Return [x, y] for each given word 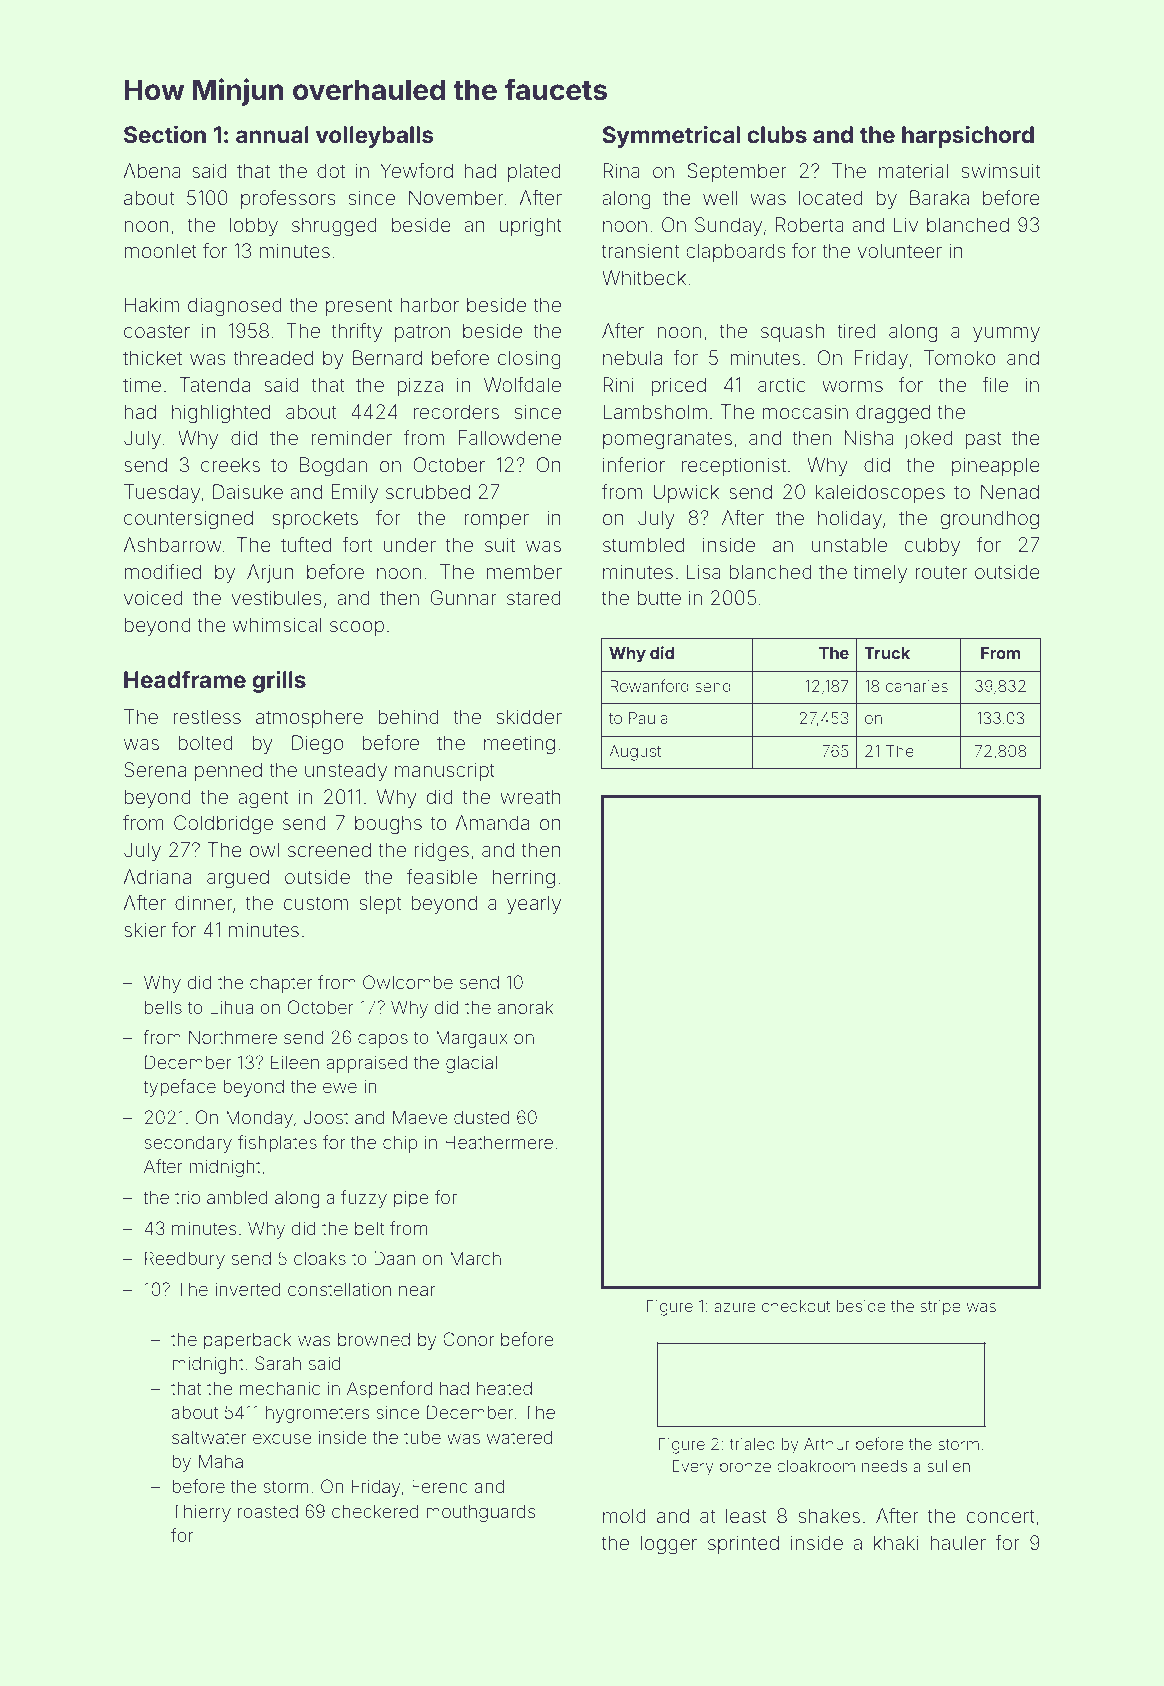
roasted [268, 1511]
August [635, 753]
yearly [534, 904]
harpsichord [968, 136]
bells [163, 1007]
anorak [525, 1007]
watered [520, 1437]
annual [272, 135]
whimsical [277, 624]
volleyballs [375, 137]
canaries [917, 686]
